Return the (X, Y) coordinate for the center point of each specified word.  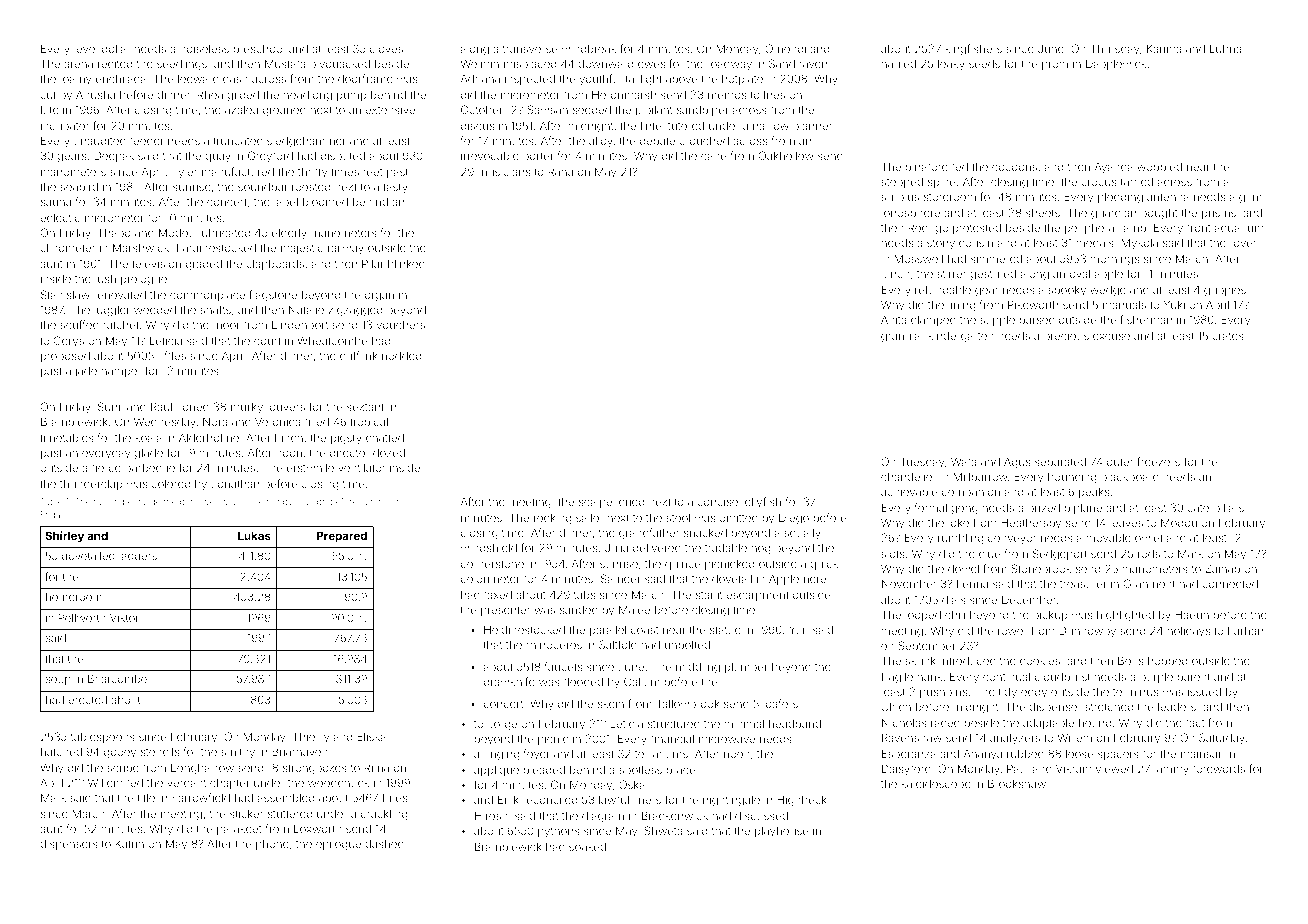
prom (1055, 65)
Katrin (129, 843)
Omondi (785, 48)
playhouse (782, 832)
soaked (587, 847)
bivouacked (340, 64)
